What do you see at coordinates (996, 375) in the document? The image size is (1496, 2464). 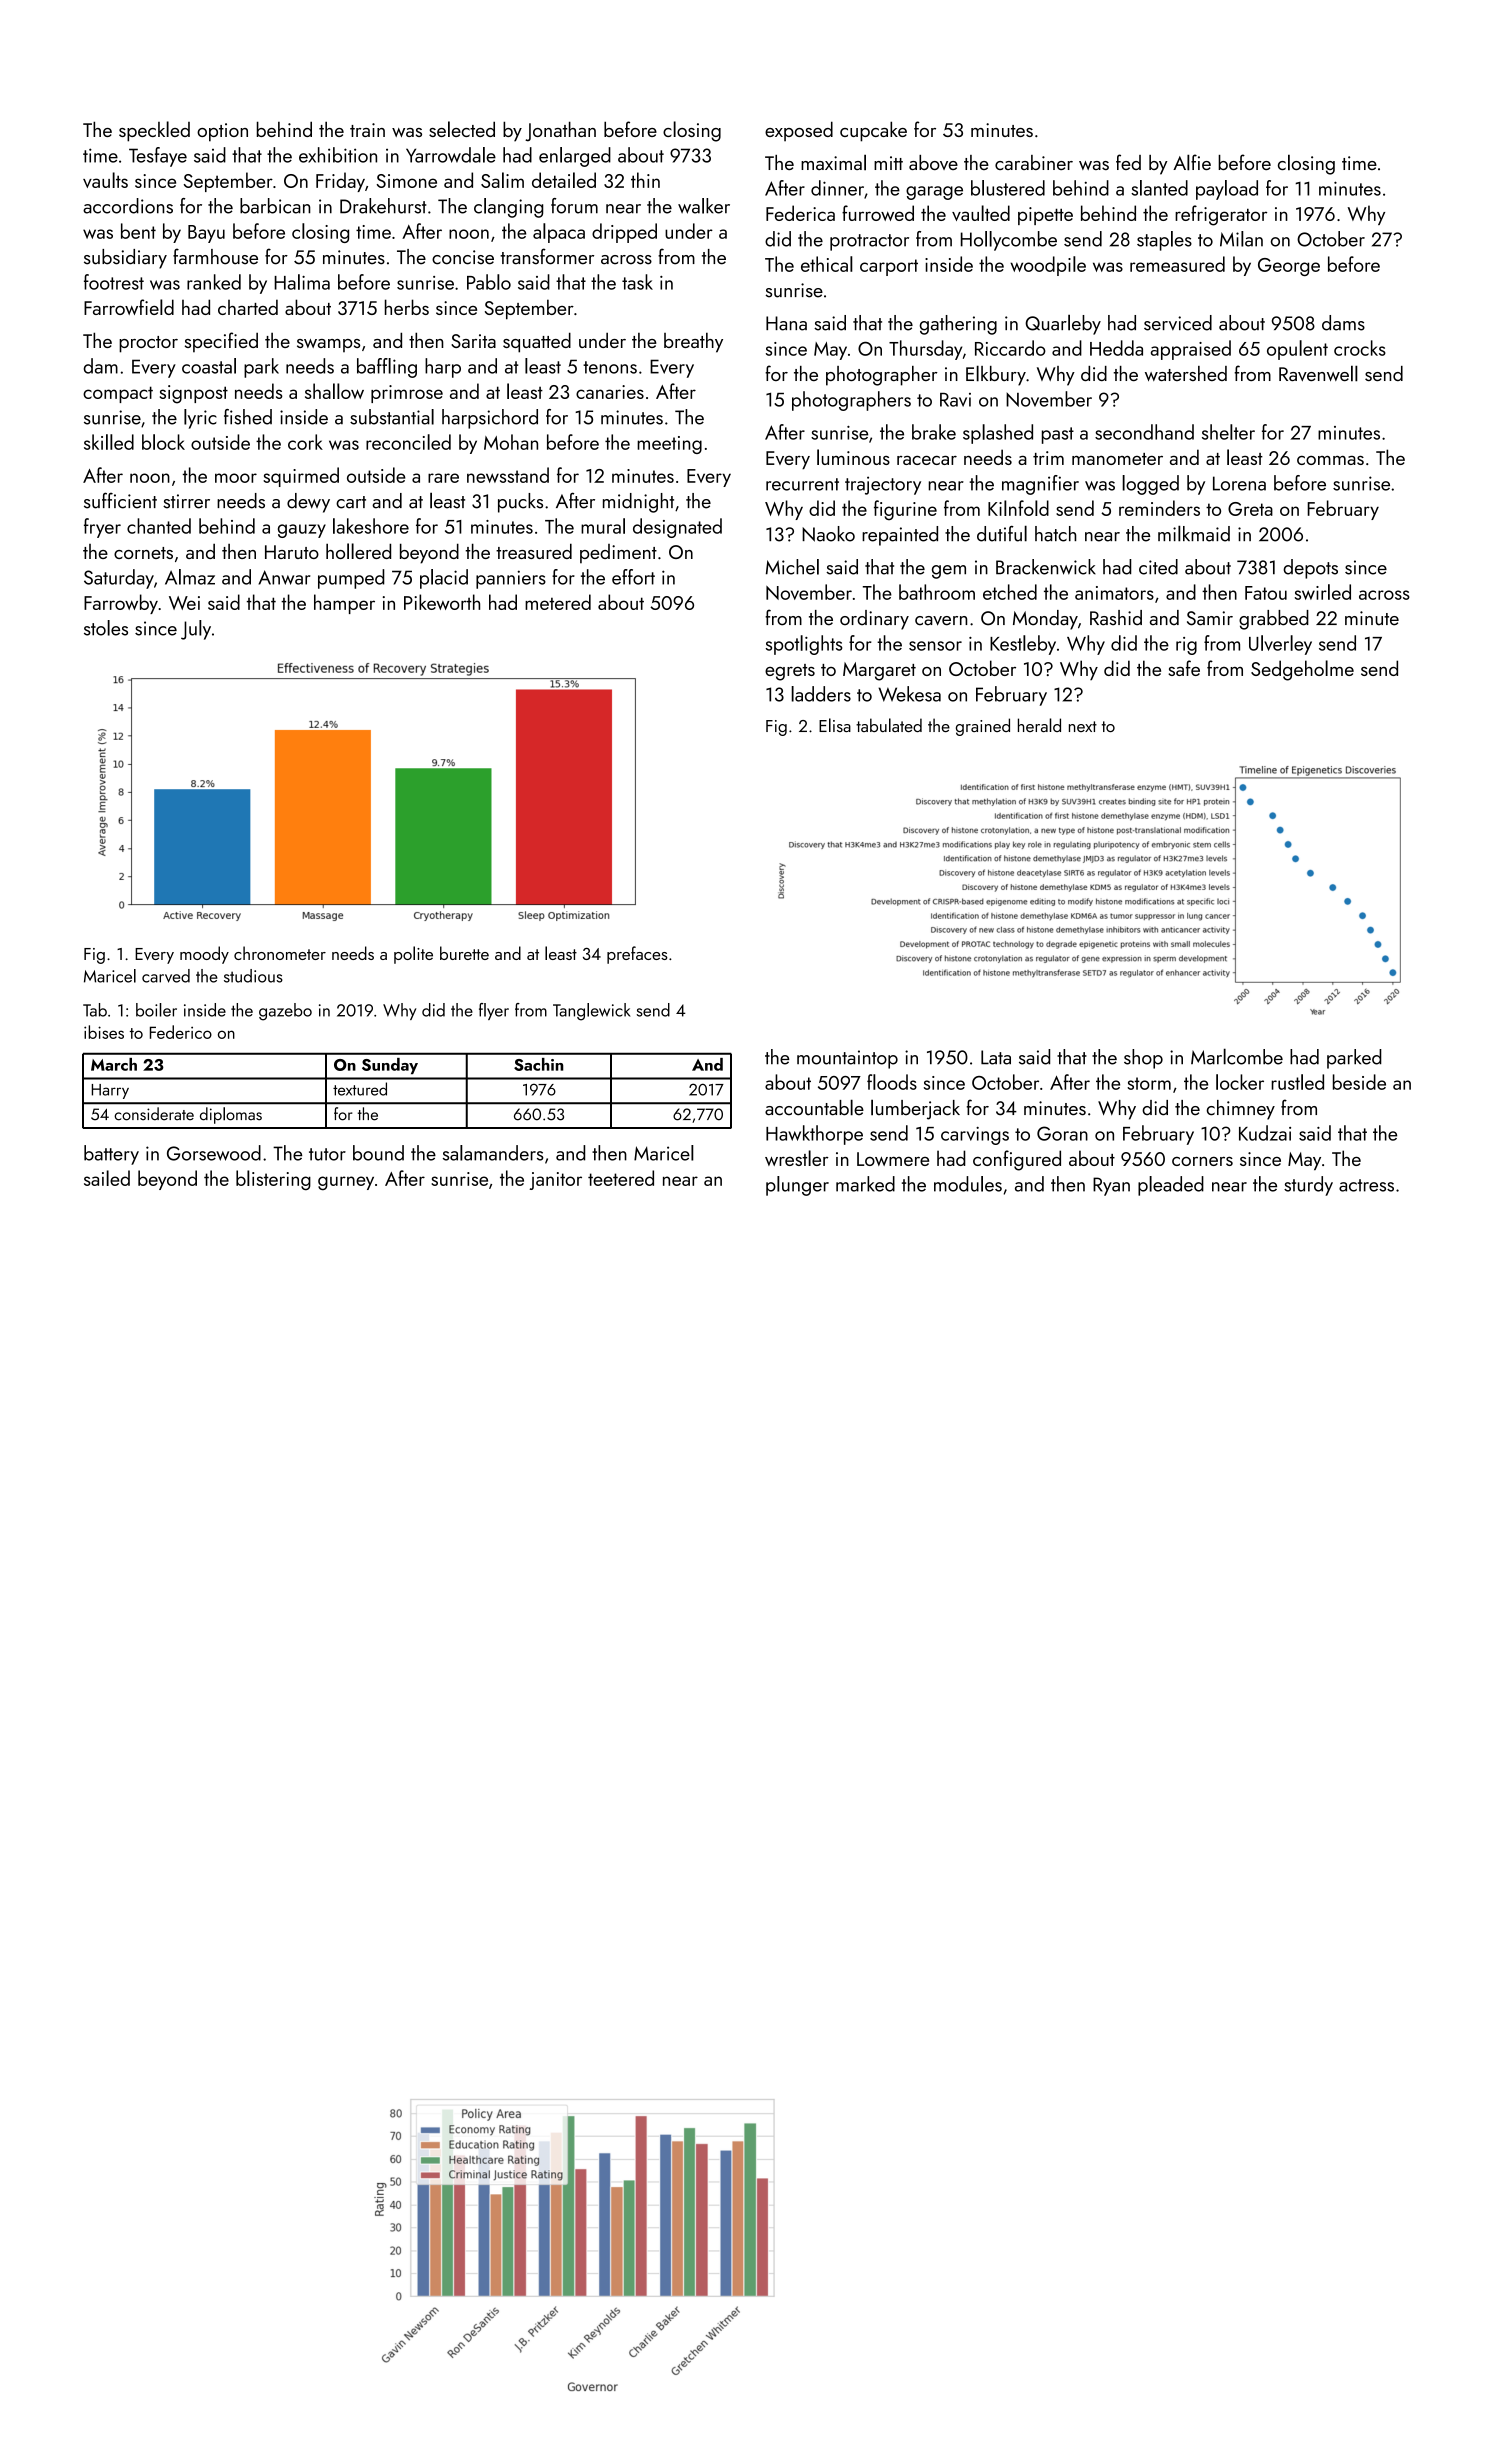 I see `Elkbury` at bounding box center [996, 375].
